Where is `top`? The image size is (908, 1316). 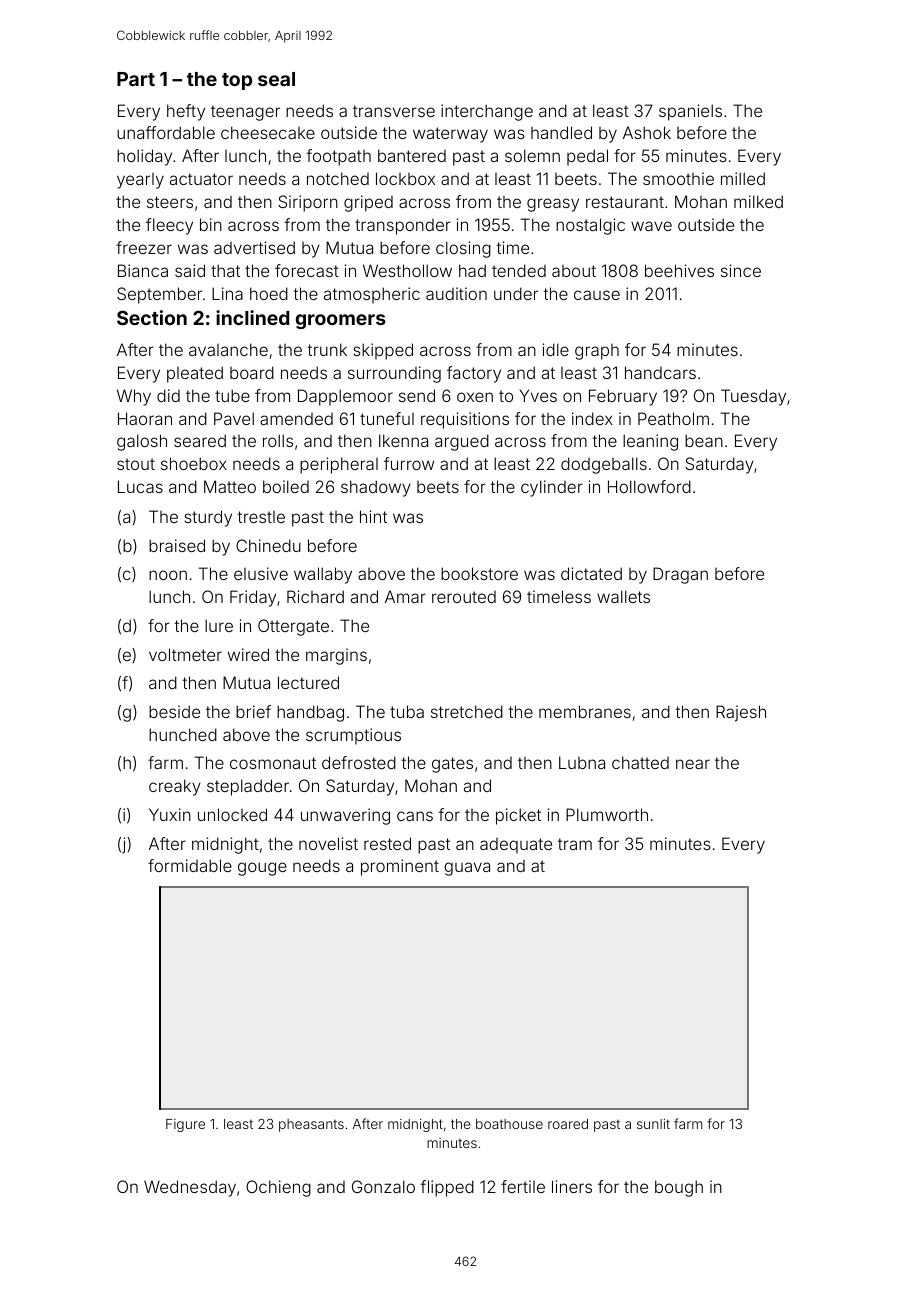
top is located at coordinates (237, 81).
